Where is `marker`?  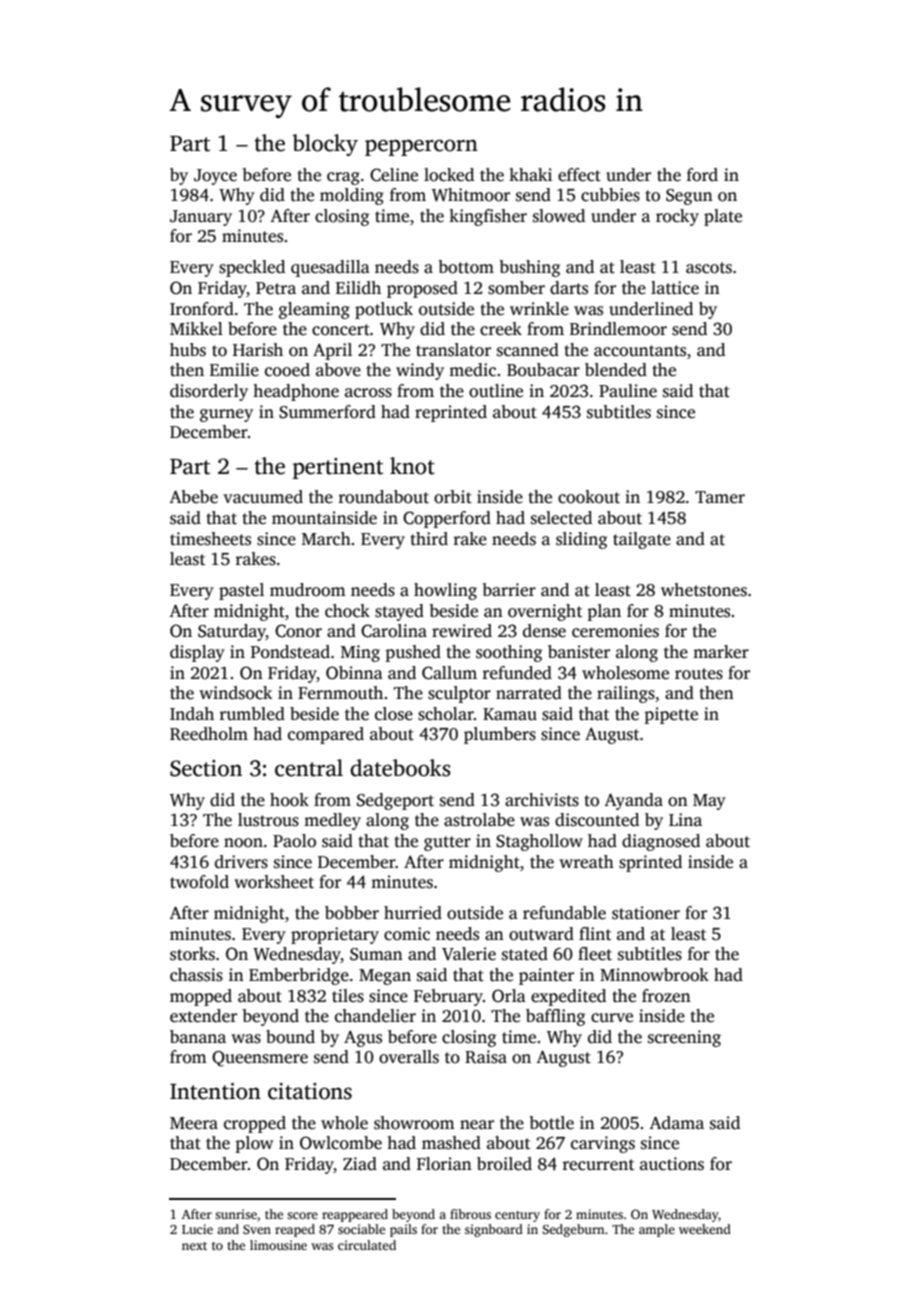
marker is located at coordinates (721, 652).
